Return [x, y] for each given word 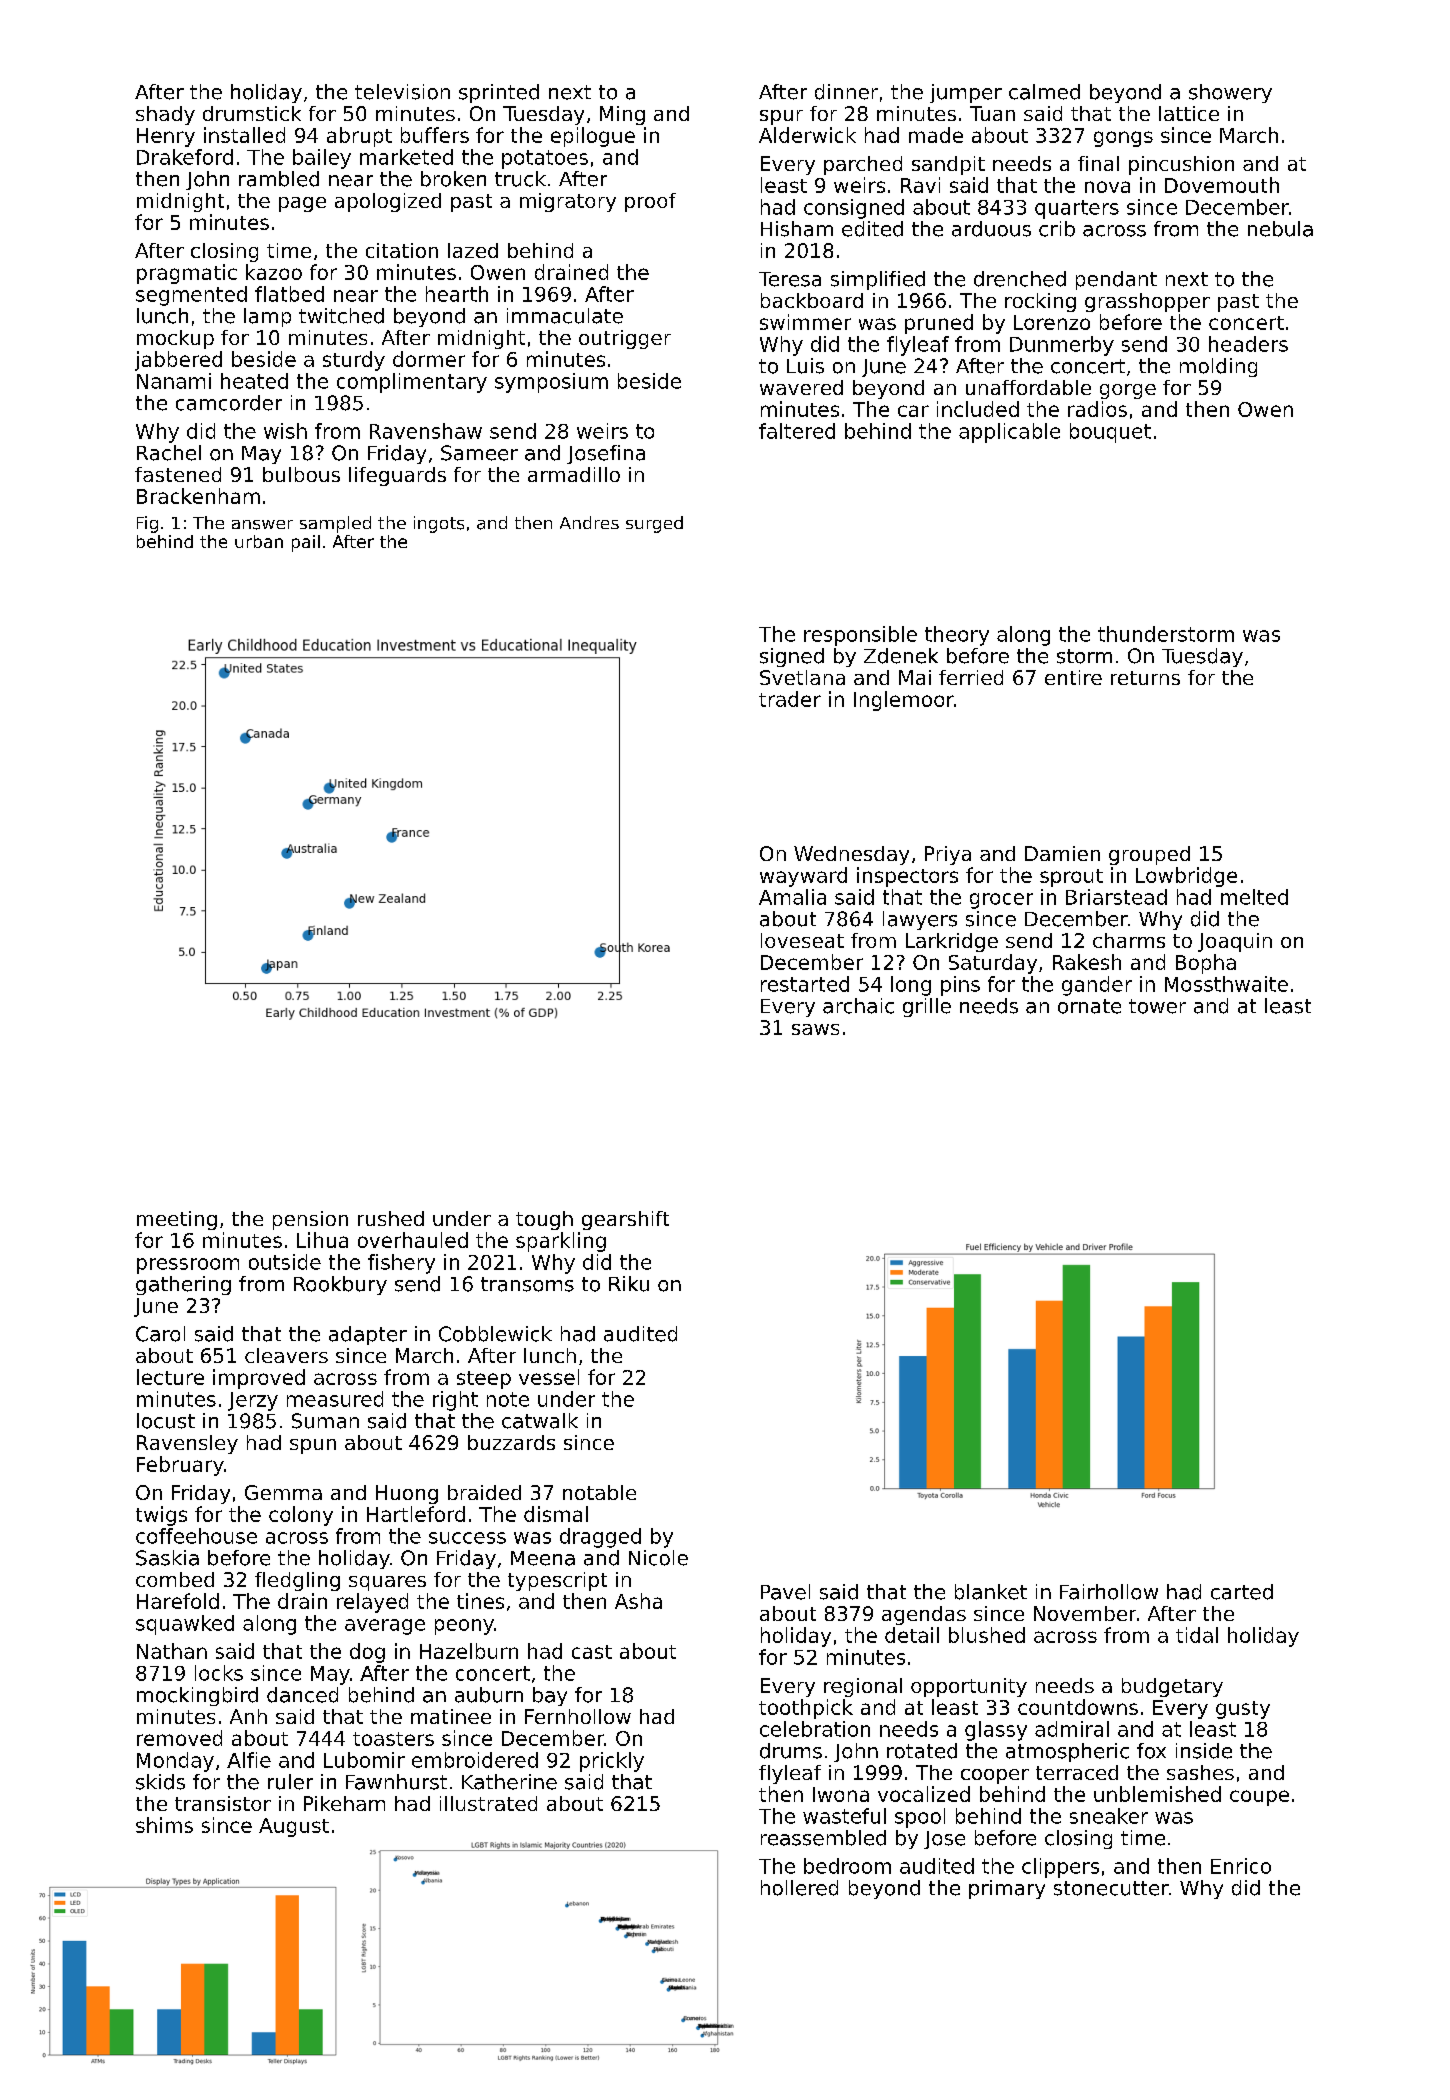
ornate [1089, 1006]
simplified [878, 280]
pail [306, 543]
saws [815, 1029]
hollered [799, 1888]
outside [285, 1262]
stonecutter [1111, 1888]
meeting [177, 1220]
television [402, 92]
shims [164, 1825]
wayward [803, 877]
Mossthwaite [1226, 984]
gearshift [625, 1220]
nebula [1280, 229]
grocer [1001, 901]
